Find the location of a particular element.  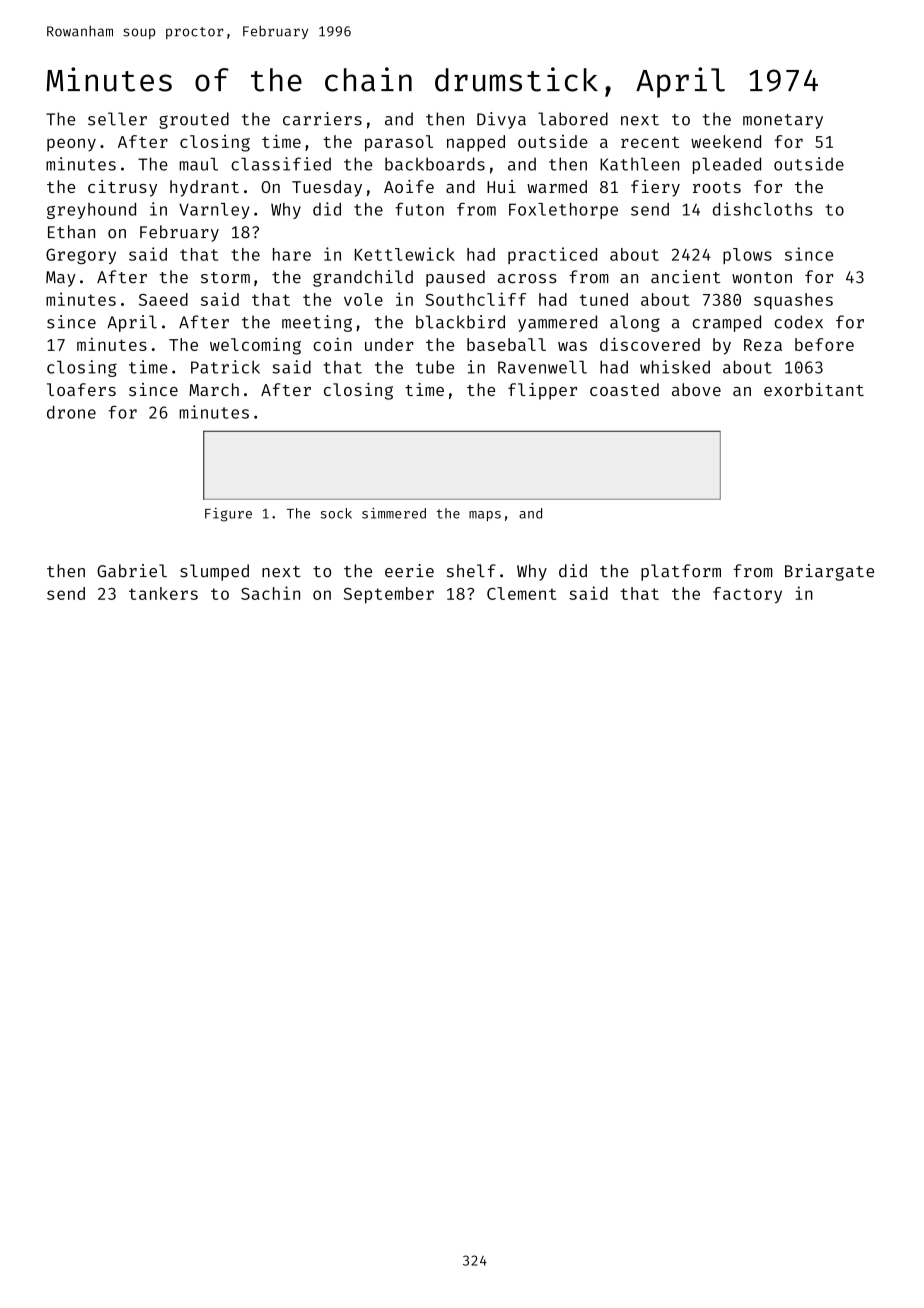

Figure is located at coordinates (228, 515).
